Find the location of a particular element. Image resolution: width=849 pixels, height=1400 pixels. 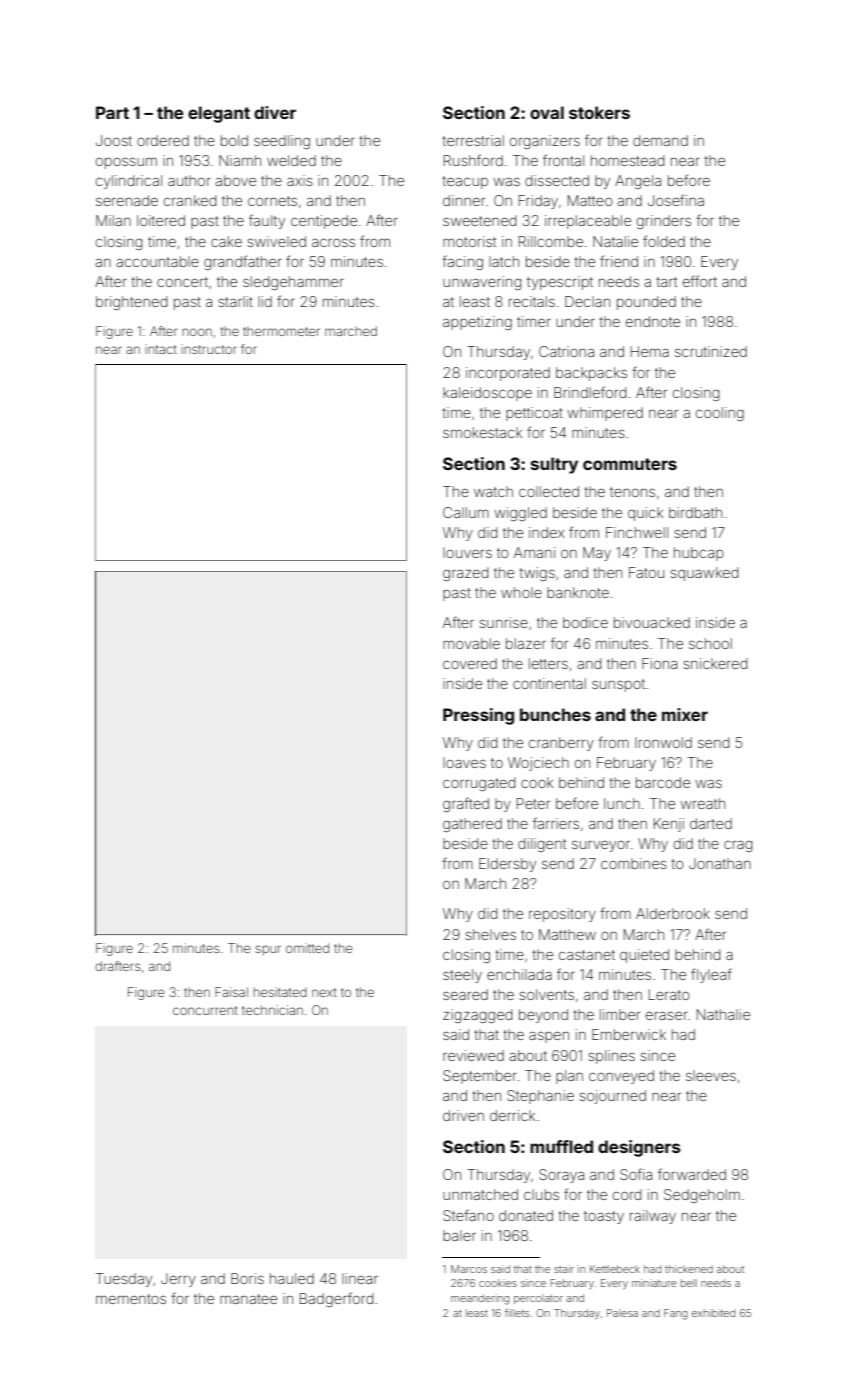

terrestrial is located at coordinates (473, 140).
